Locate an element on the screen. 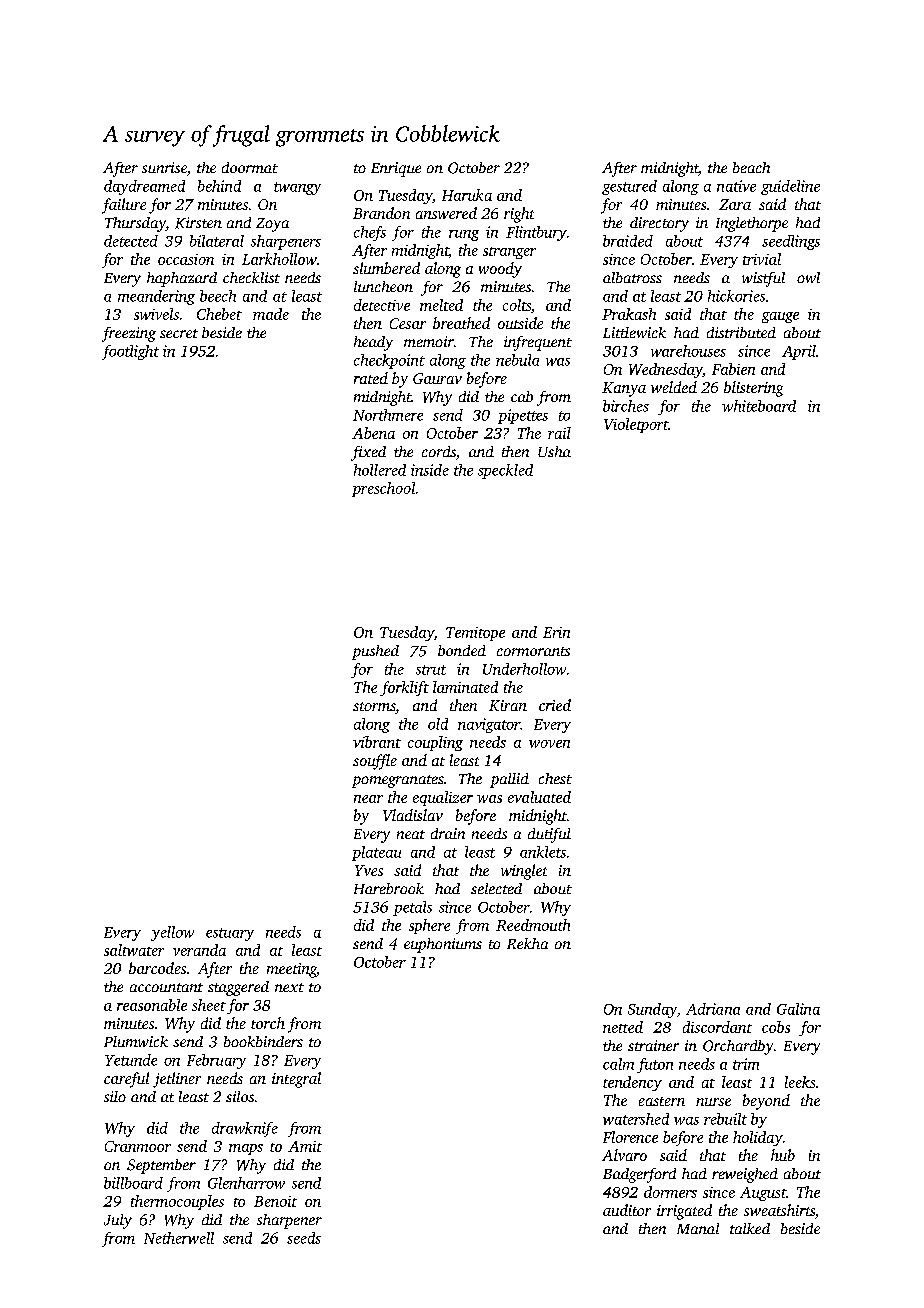 The width and height of the screenshot is (924, 1308). reweighed is located at coordinates (745, 1175).
